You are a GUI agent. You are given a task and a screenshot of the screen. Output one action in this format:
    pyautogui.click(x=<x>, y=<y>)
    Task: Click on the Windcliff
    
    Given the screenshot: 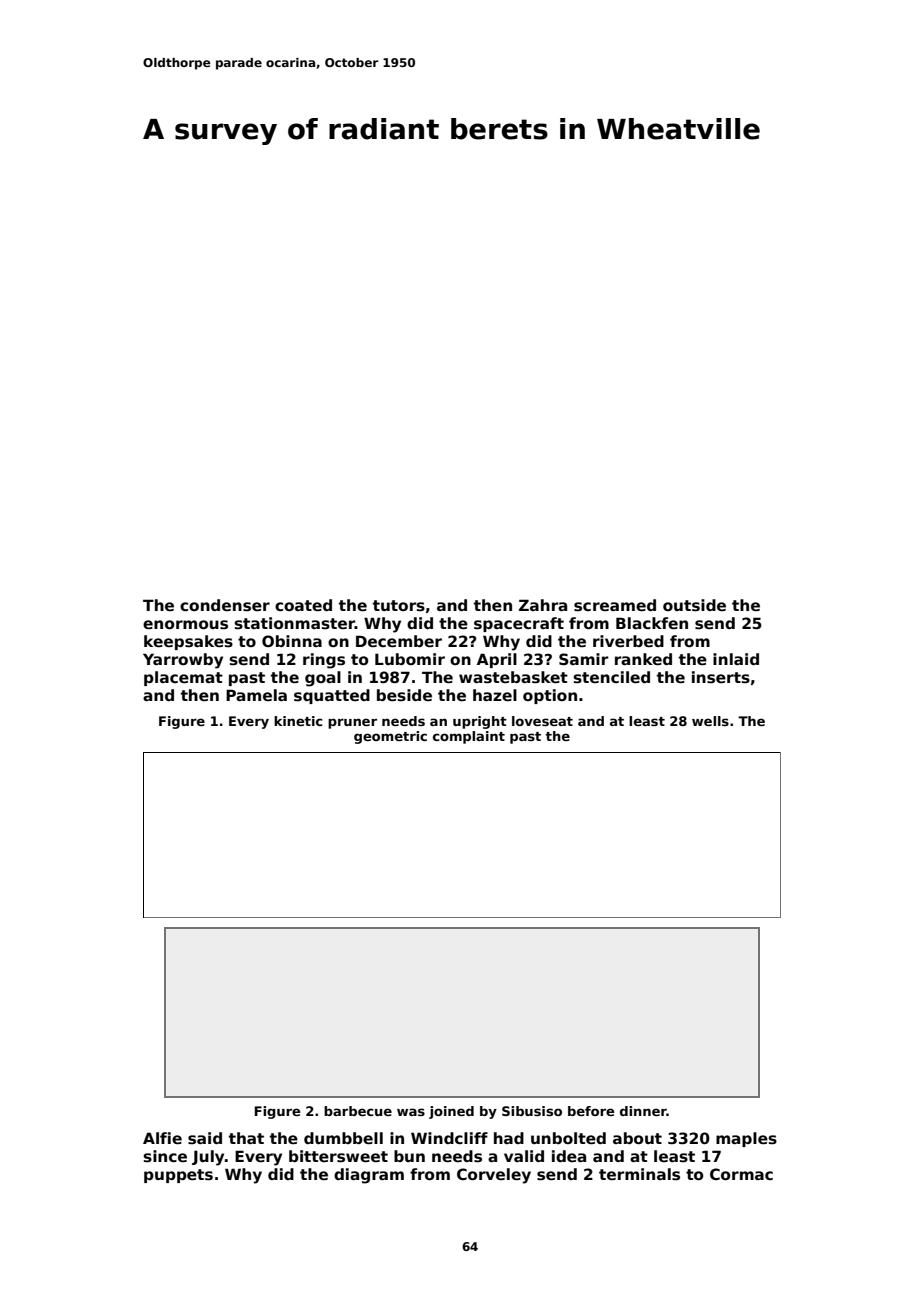 What is the action you would take?
    pyautogui.click(x=449, y=1138)
